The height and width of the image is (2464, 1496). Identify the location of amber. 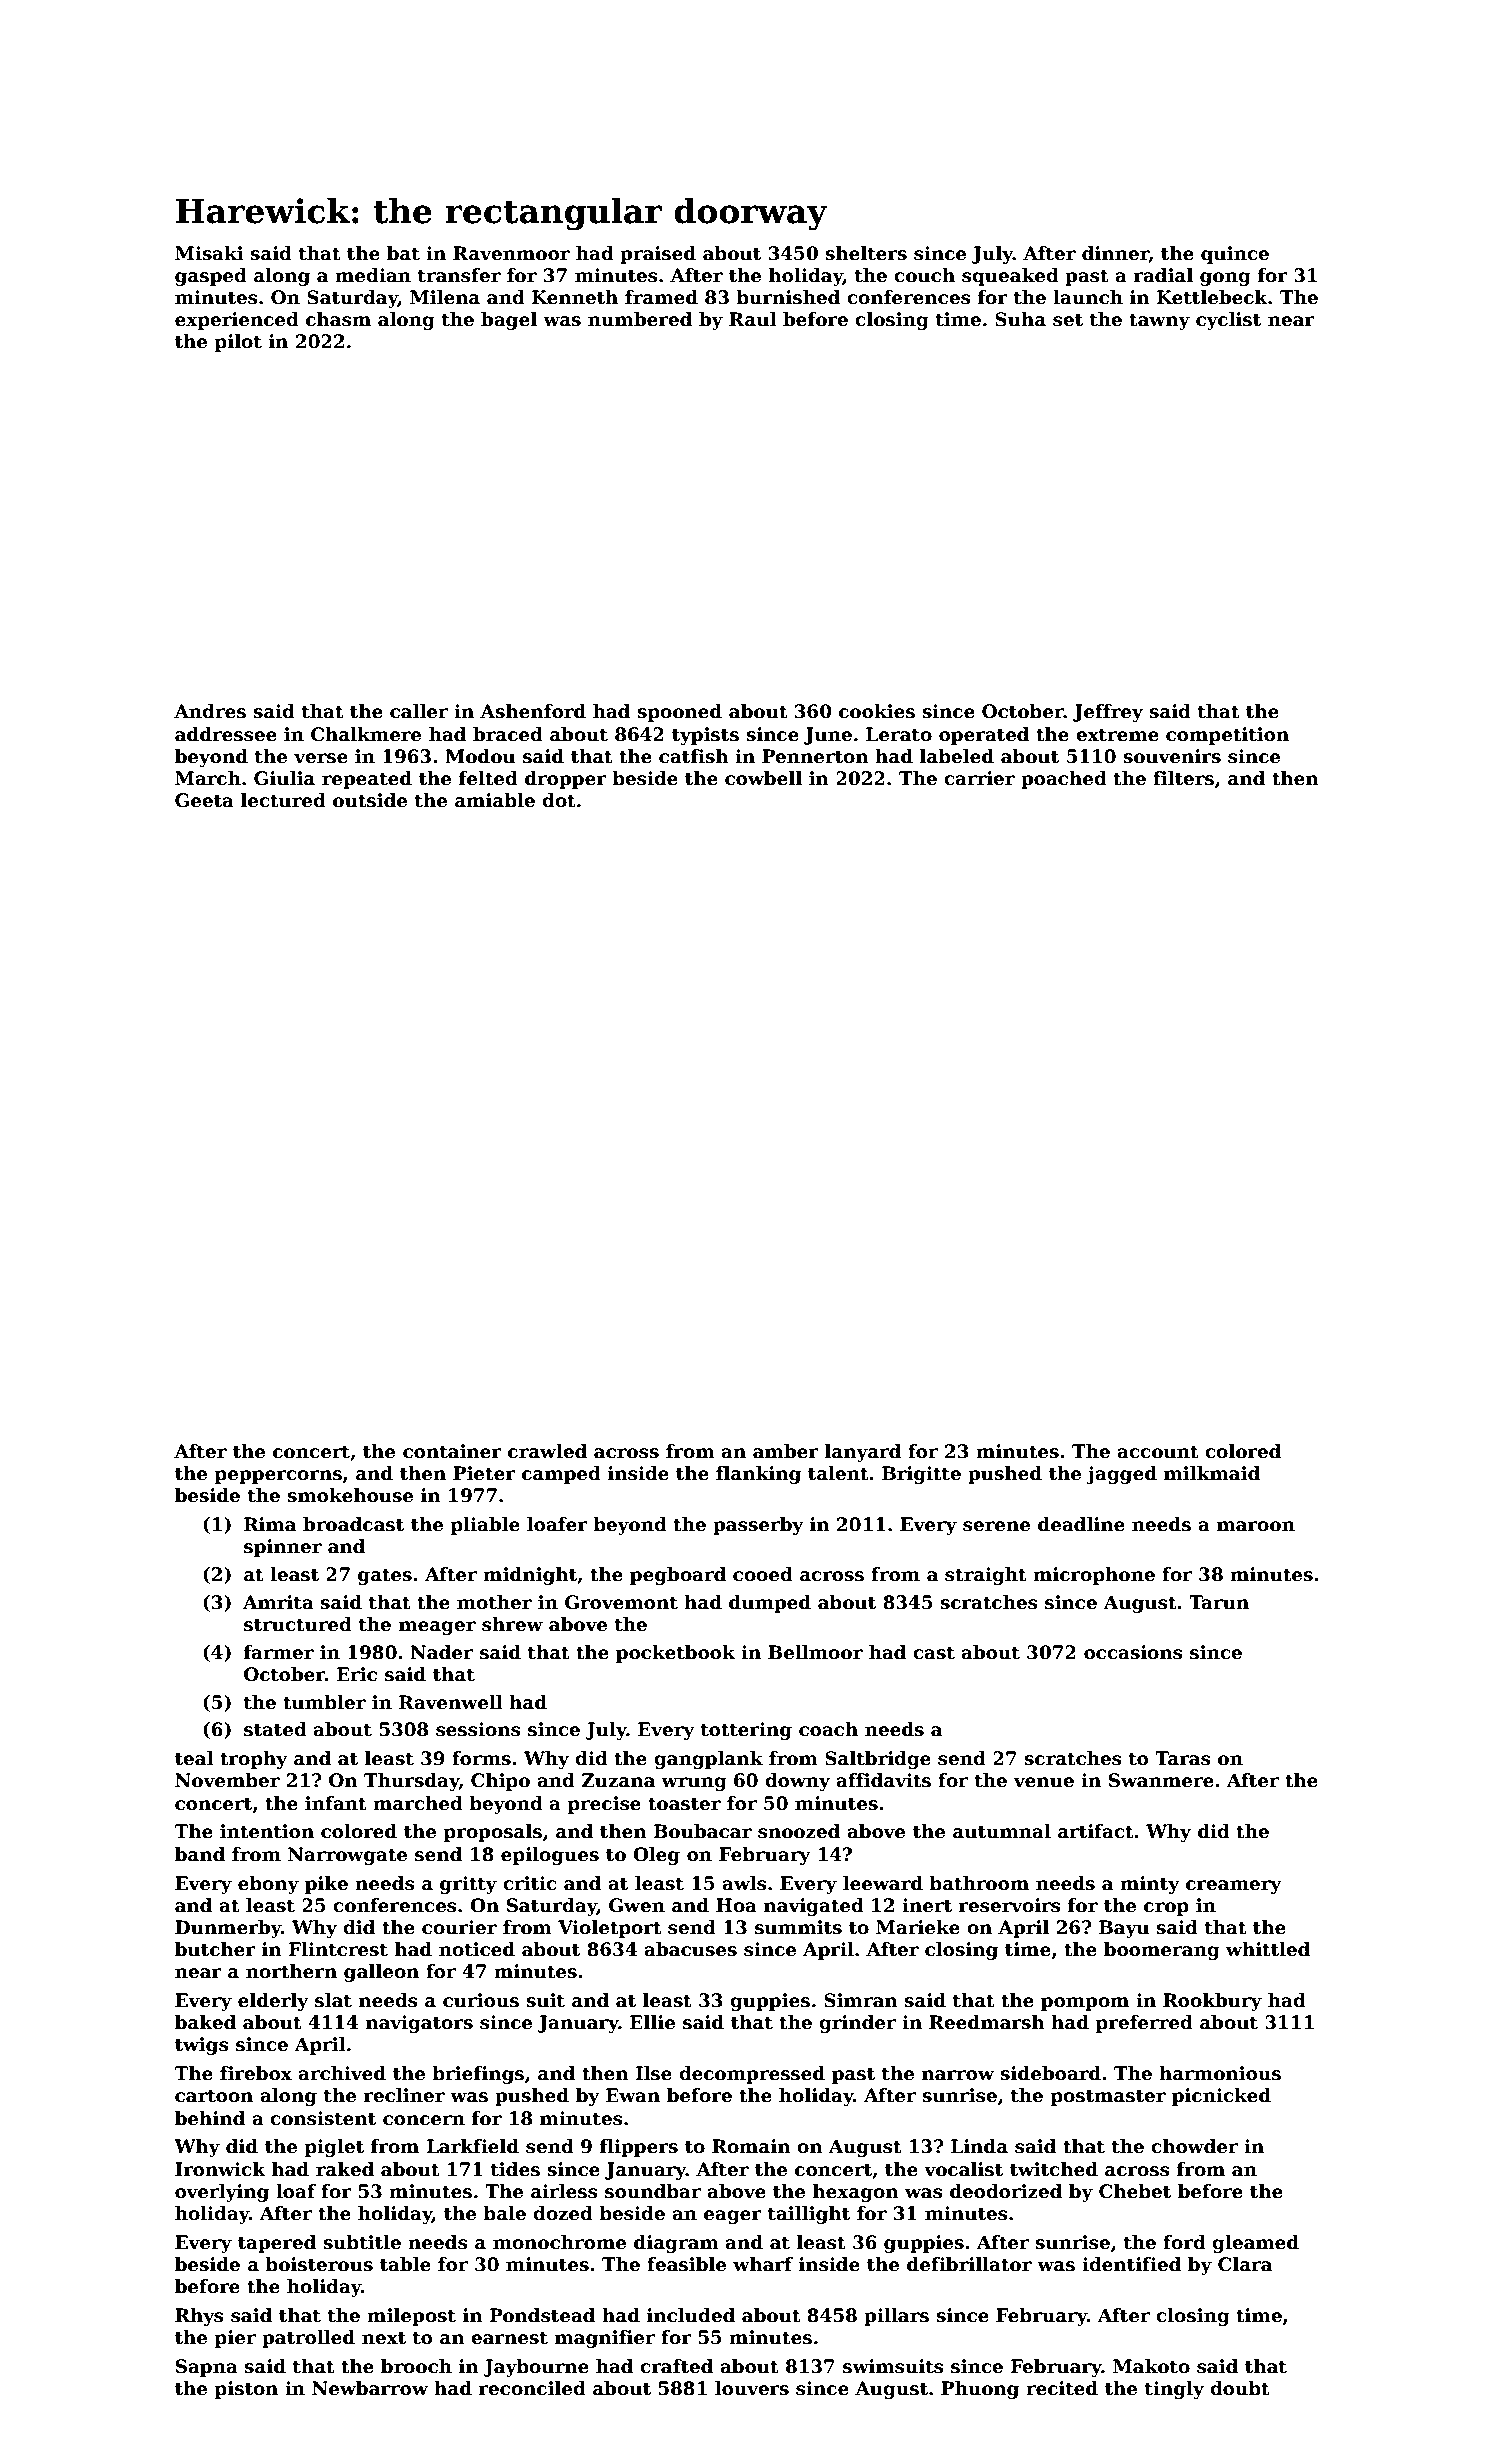
(786, 1451).
